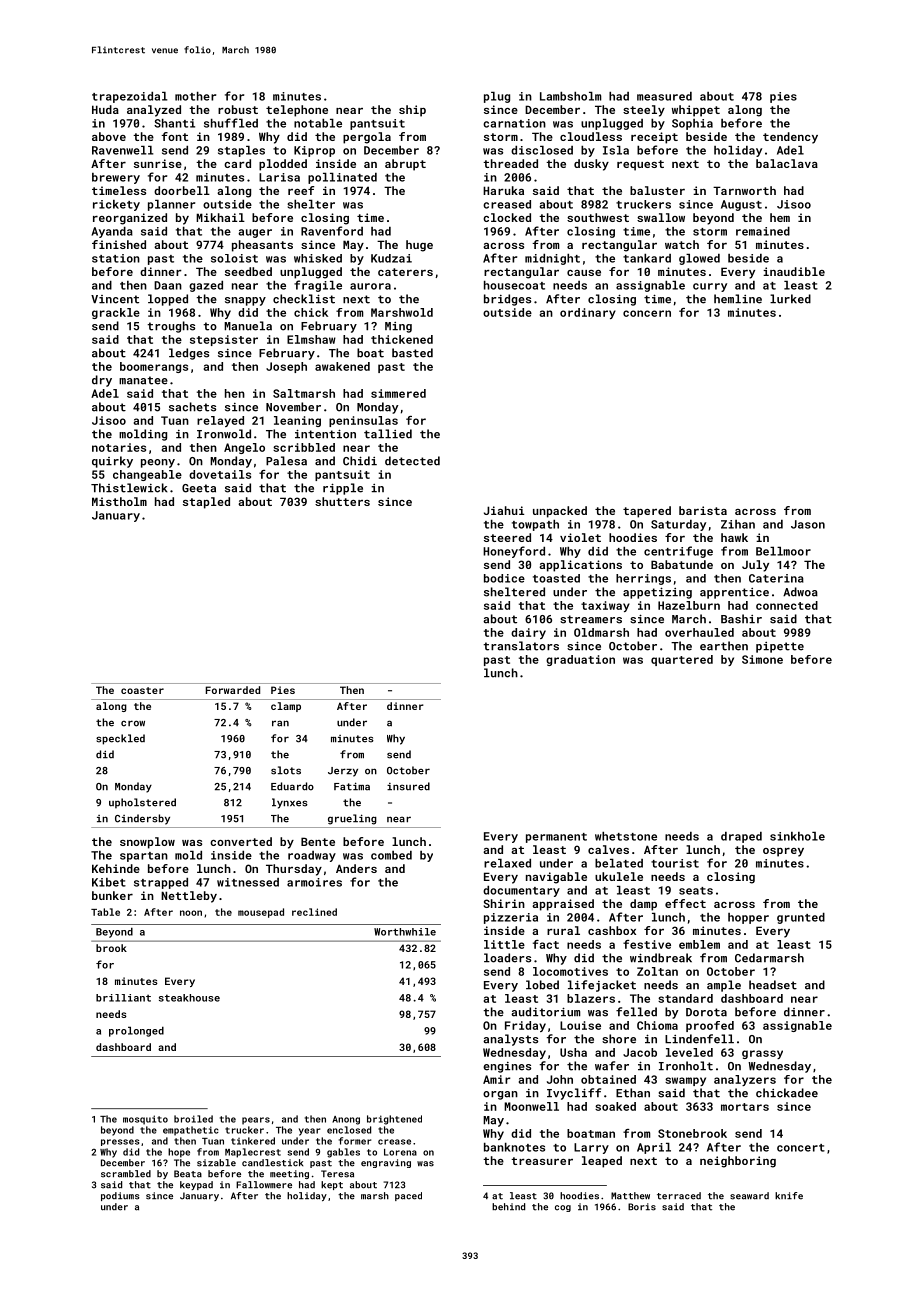 The height and width of the image is (1308, 924). What do you see at coordinates (647, 512) in the image?
I see `tapered` at bounding box center [647, 512].
